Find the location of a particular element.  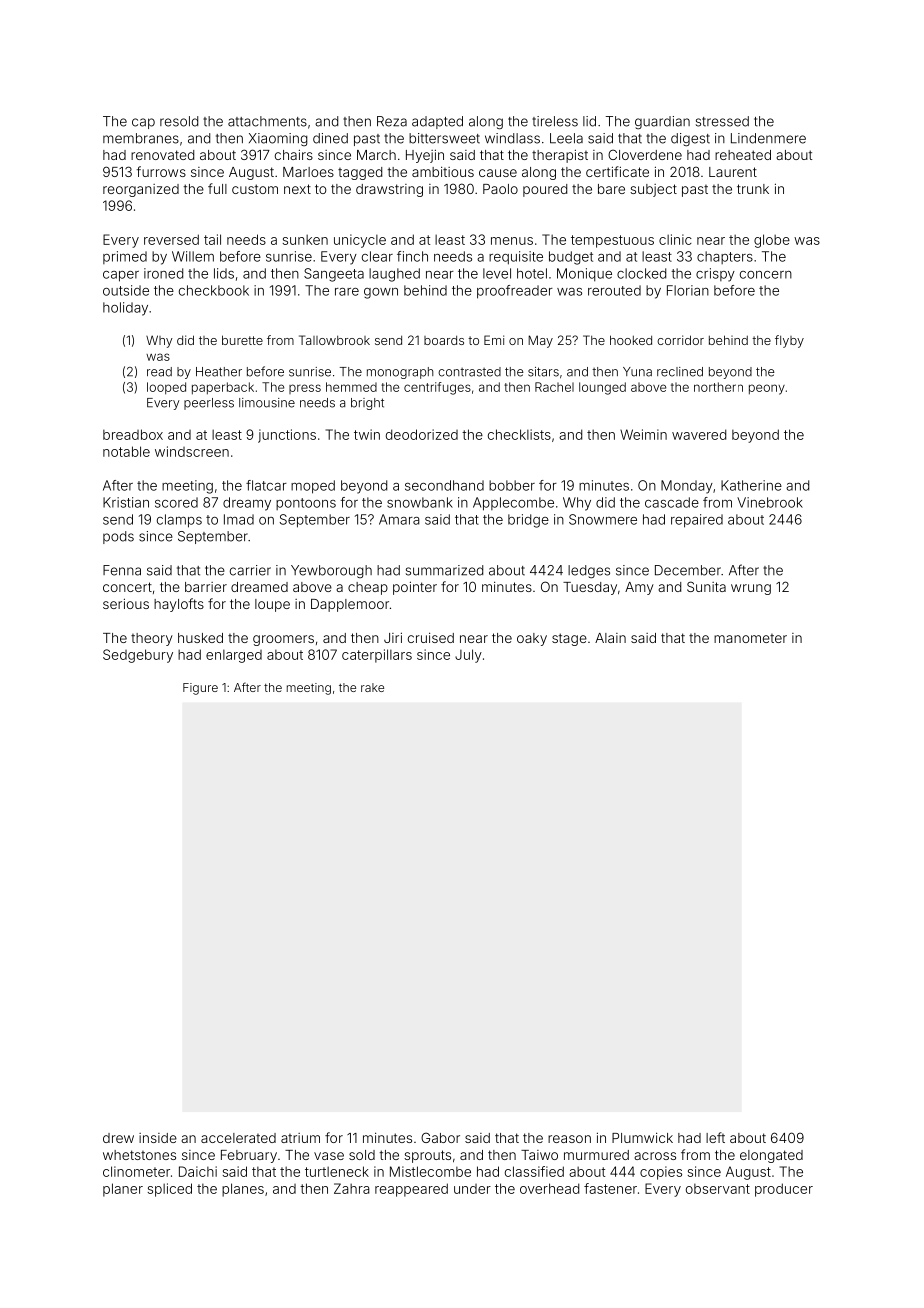

overhead is located at coordinates (549, 1188).
